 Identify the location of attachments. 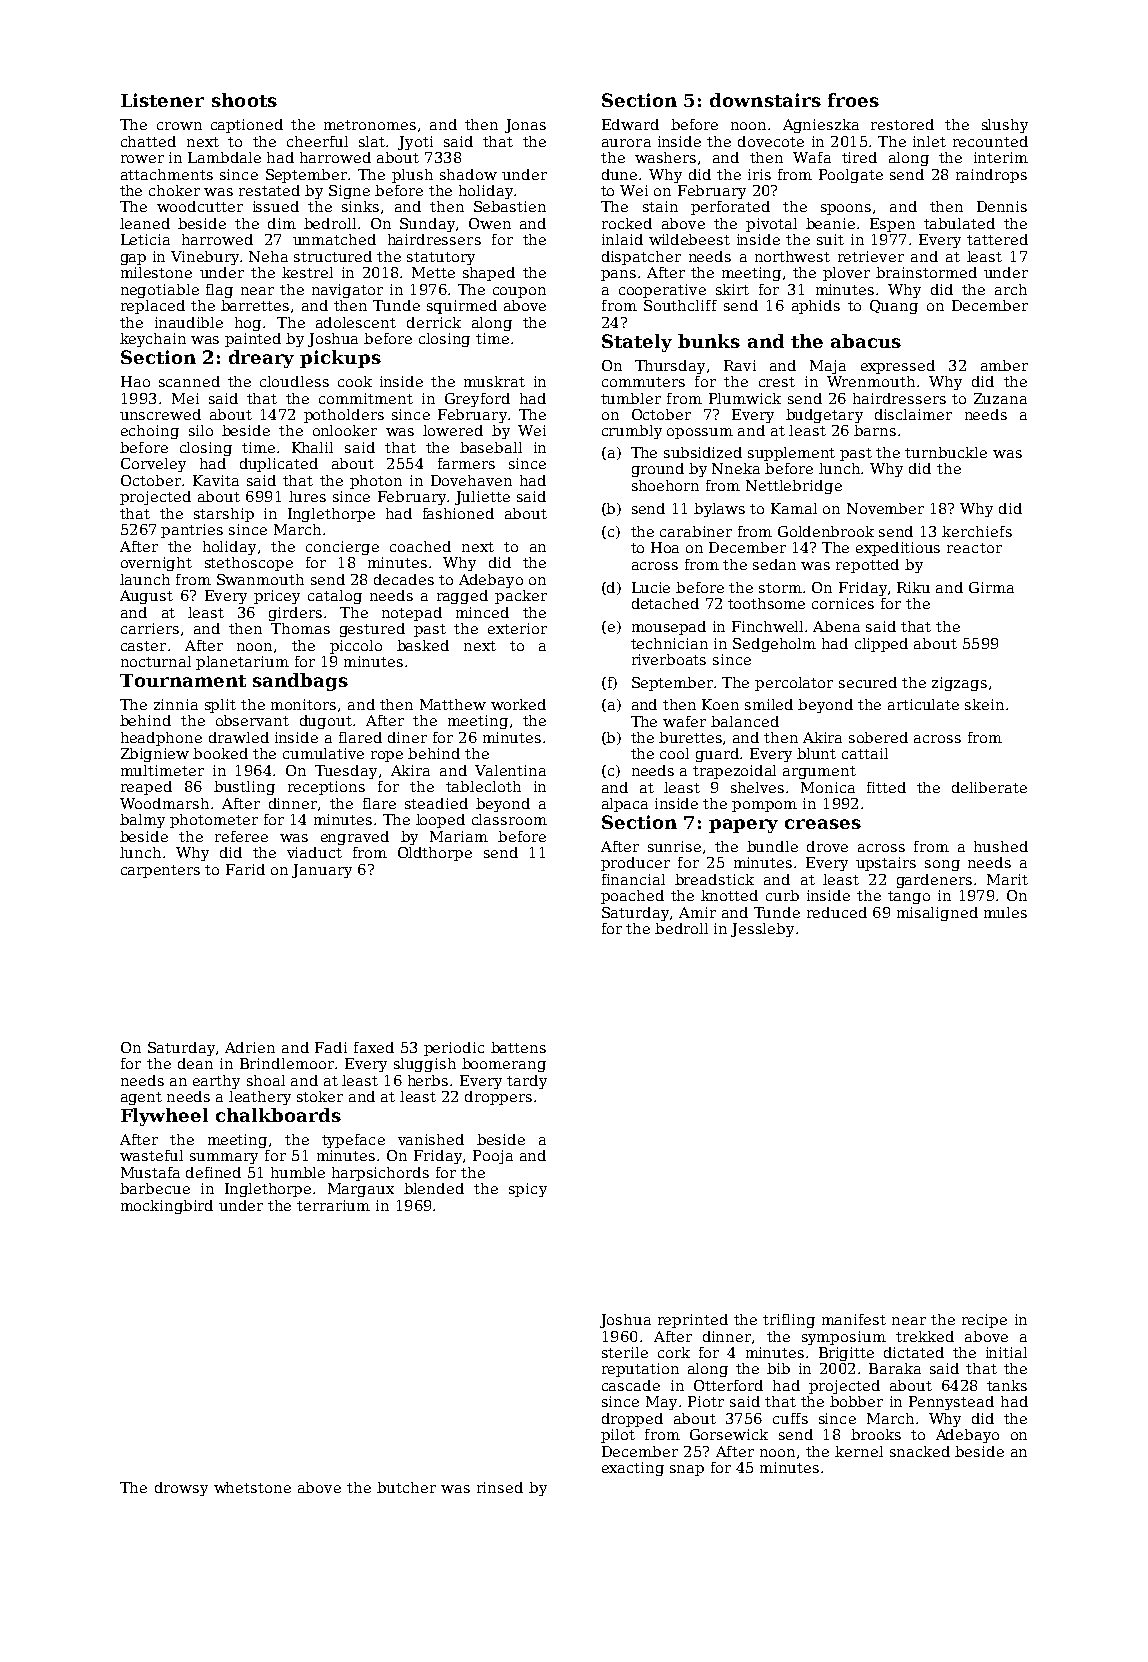
(167, 174).
